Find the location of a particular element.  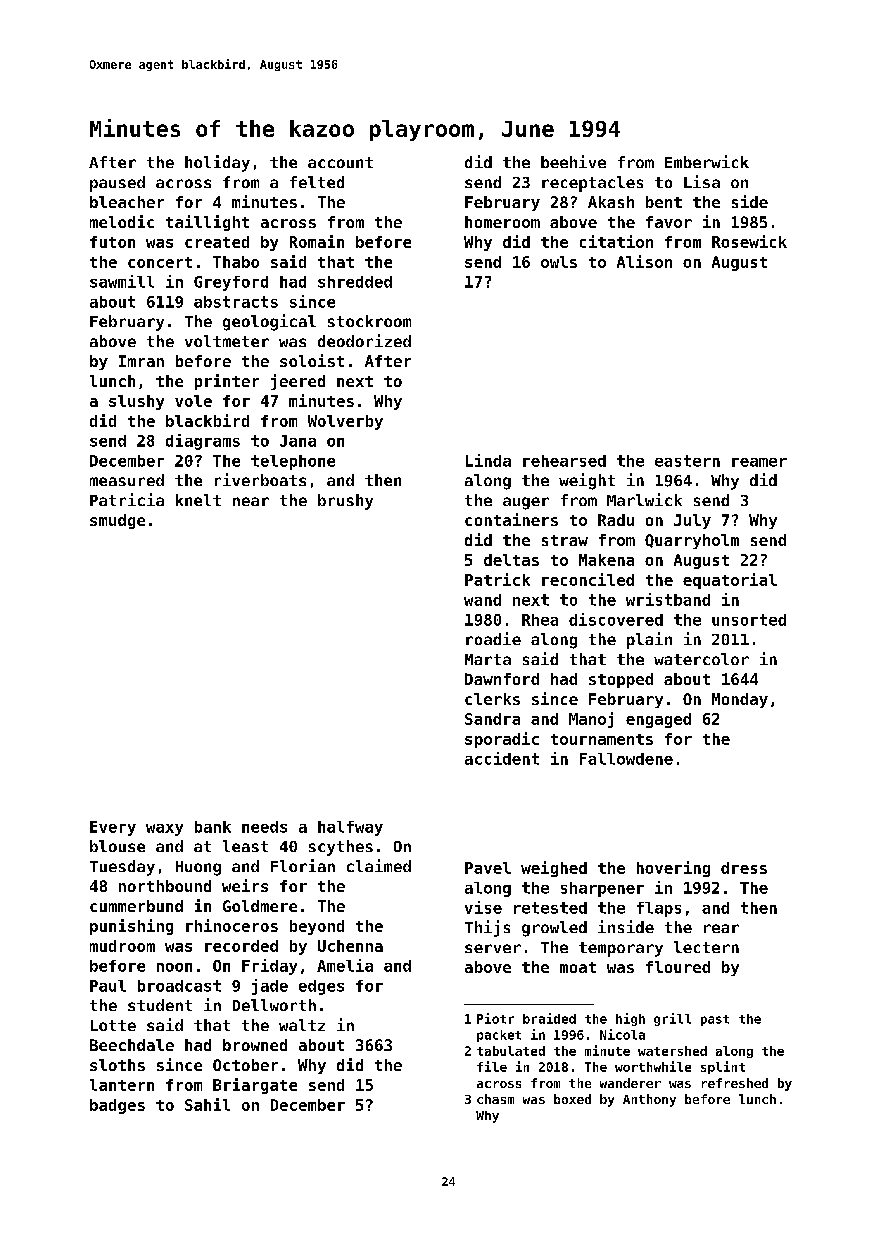

beehive is located at coordinates (573, 161).
